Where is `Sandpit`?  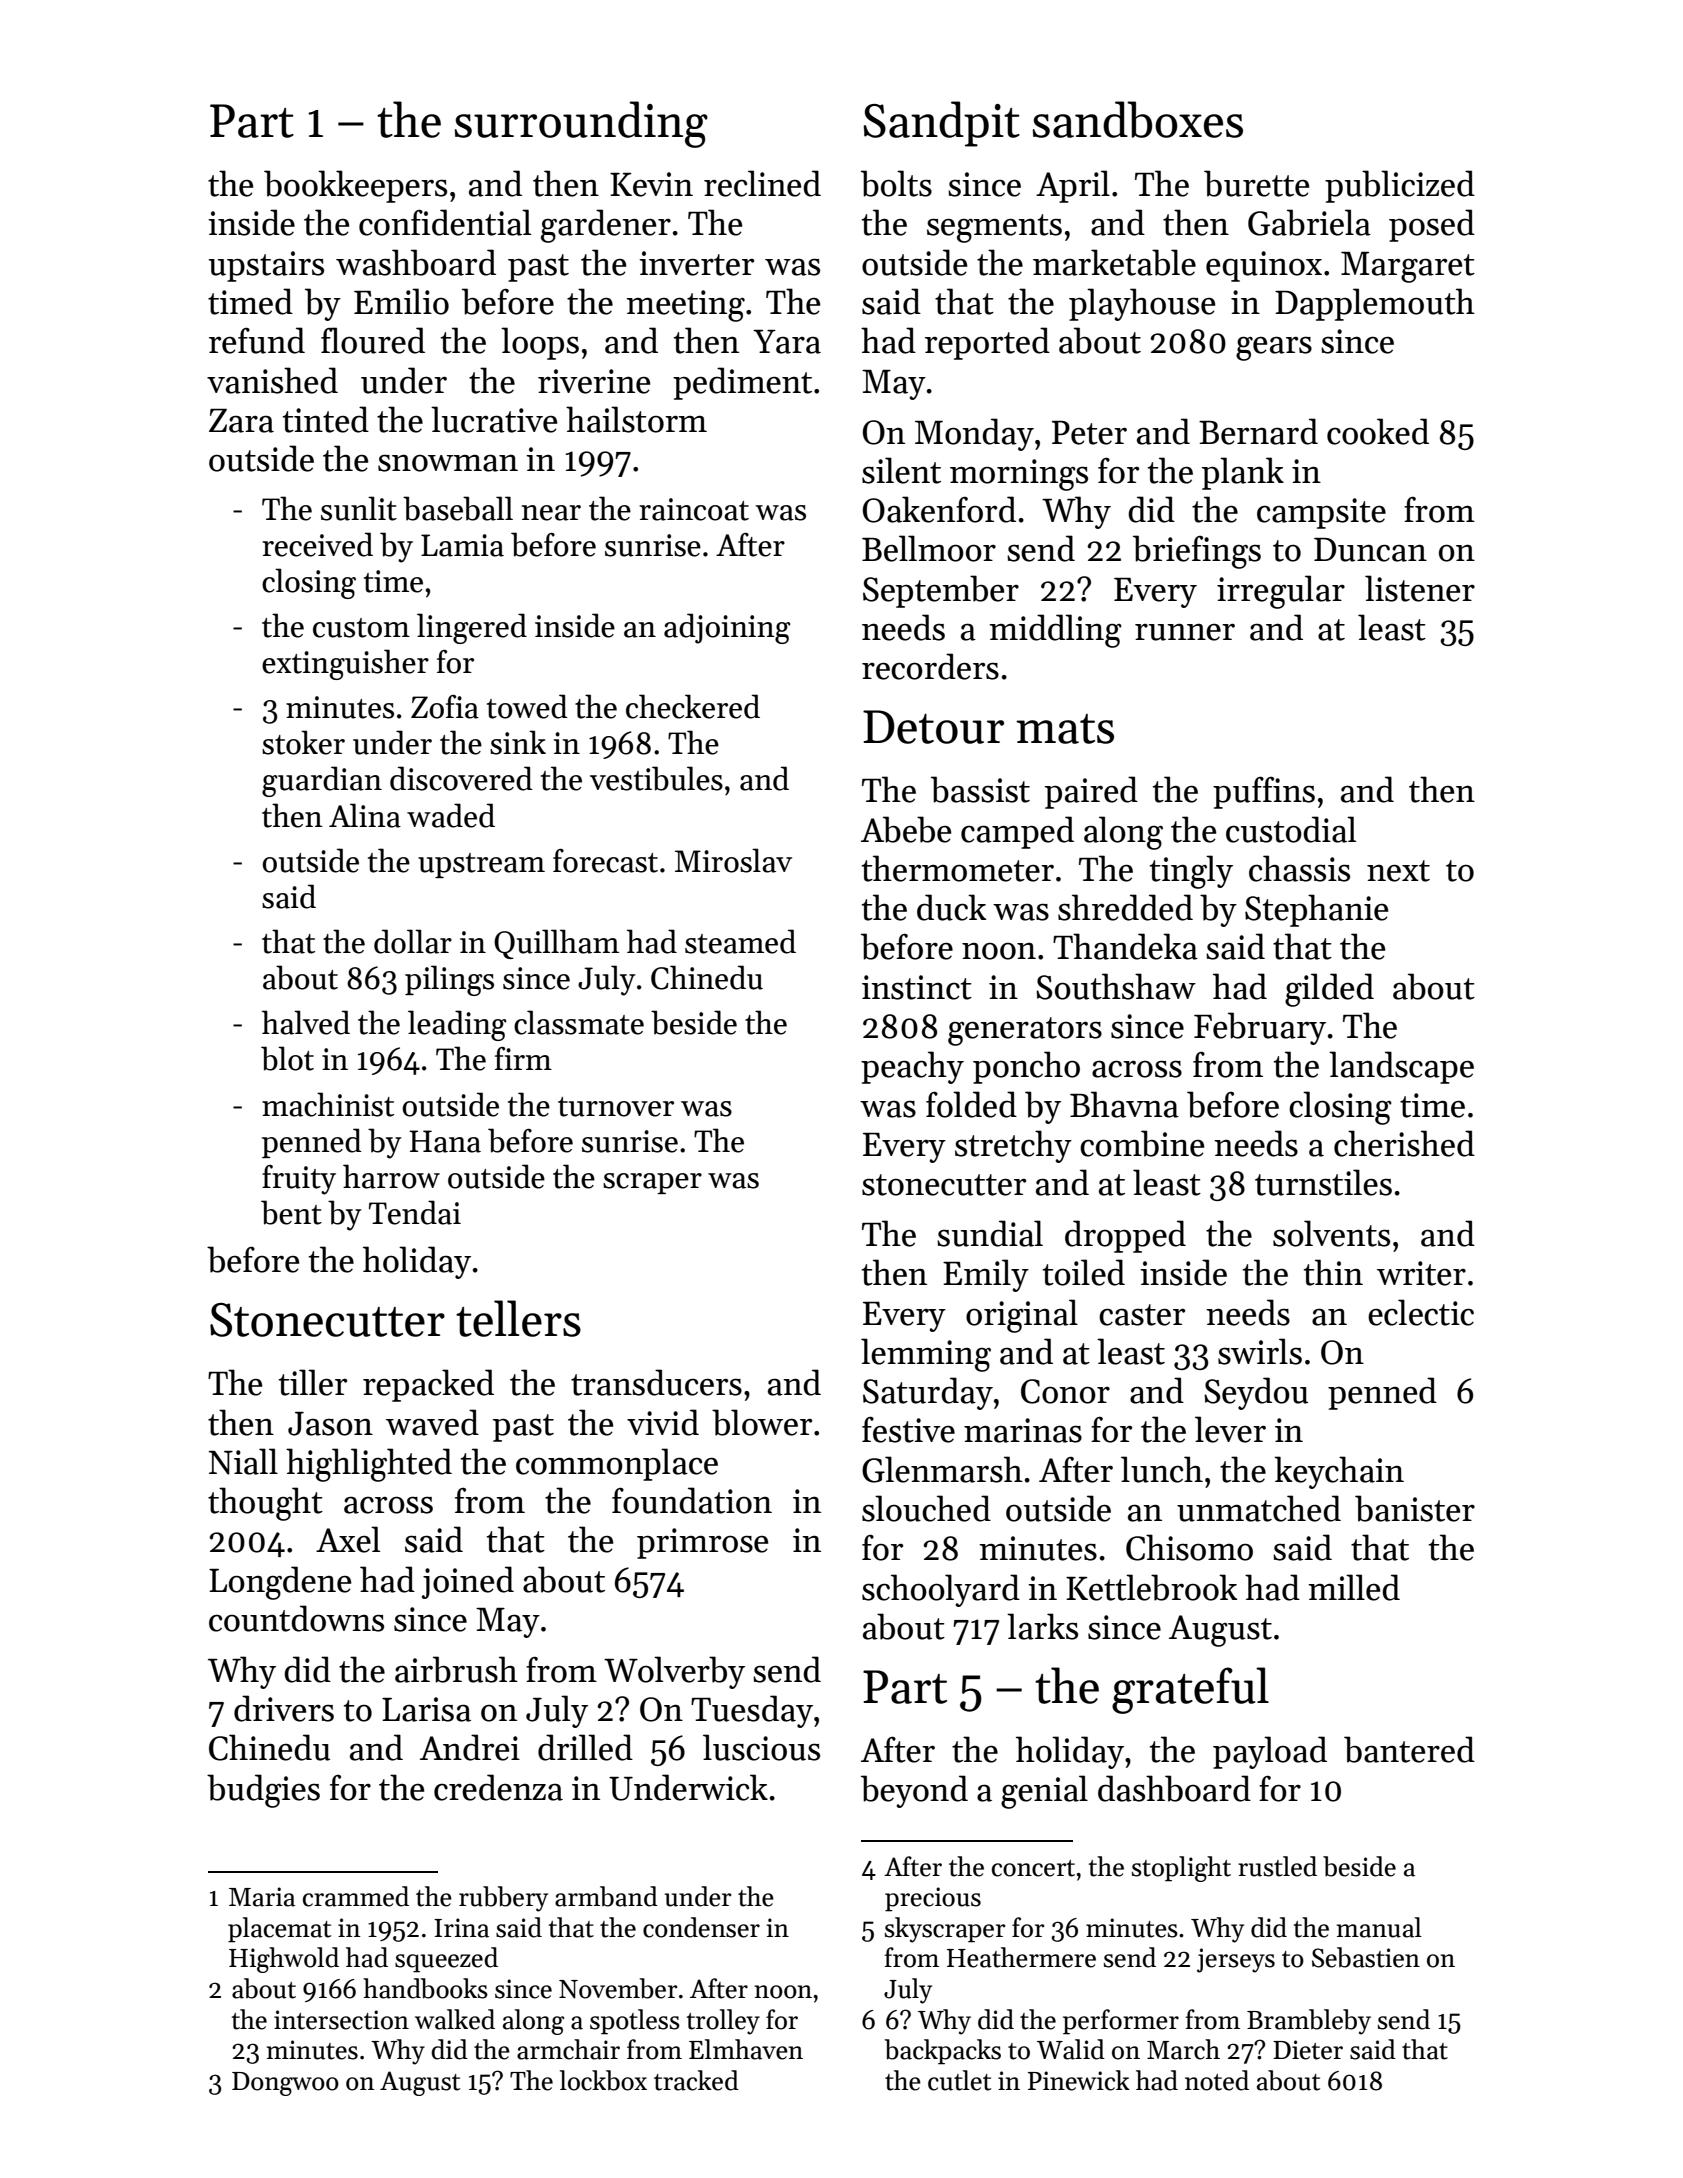
Sandpit is located at coordinates (941, 124).
